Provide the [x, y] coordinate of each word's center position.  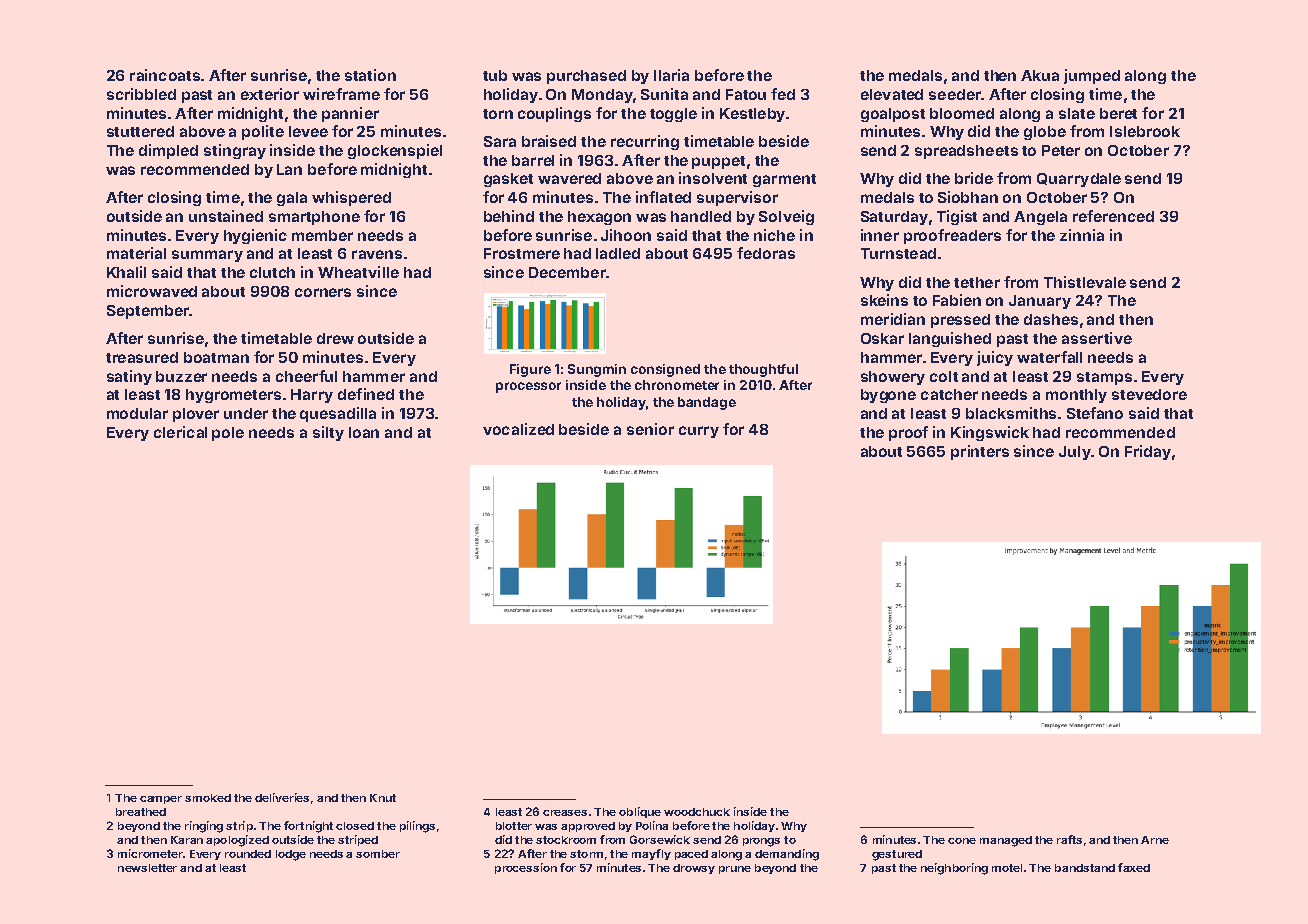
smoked [208, 798]
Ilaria [671, 75]
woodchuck [697, 812]
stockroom [566, 840]
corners [323, 292]
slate [1077, 113]
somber [378, 854]
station [370, 75]
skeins [884, 300]
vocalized [518, 429]
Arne [1155, 840]
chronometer [677, 385]
